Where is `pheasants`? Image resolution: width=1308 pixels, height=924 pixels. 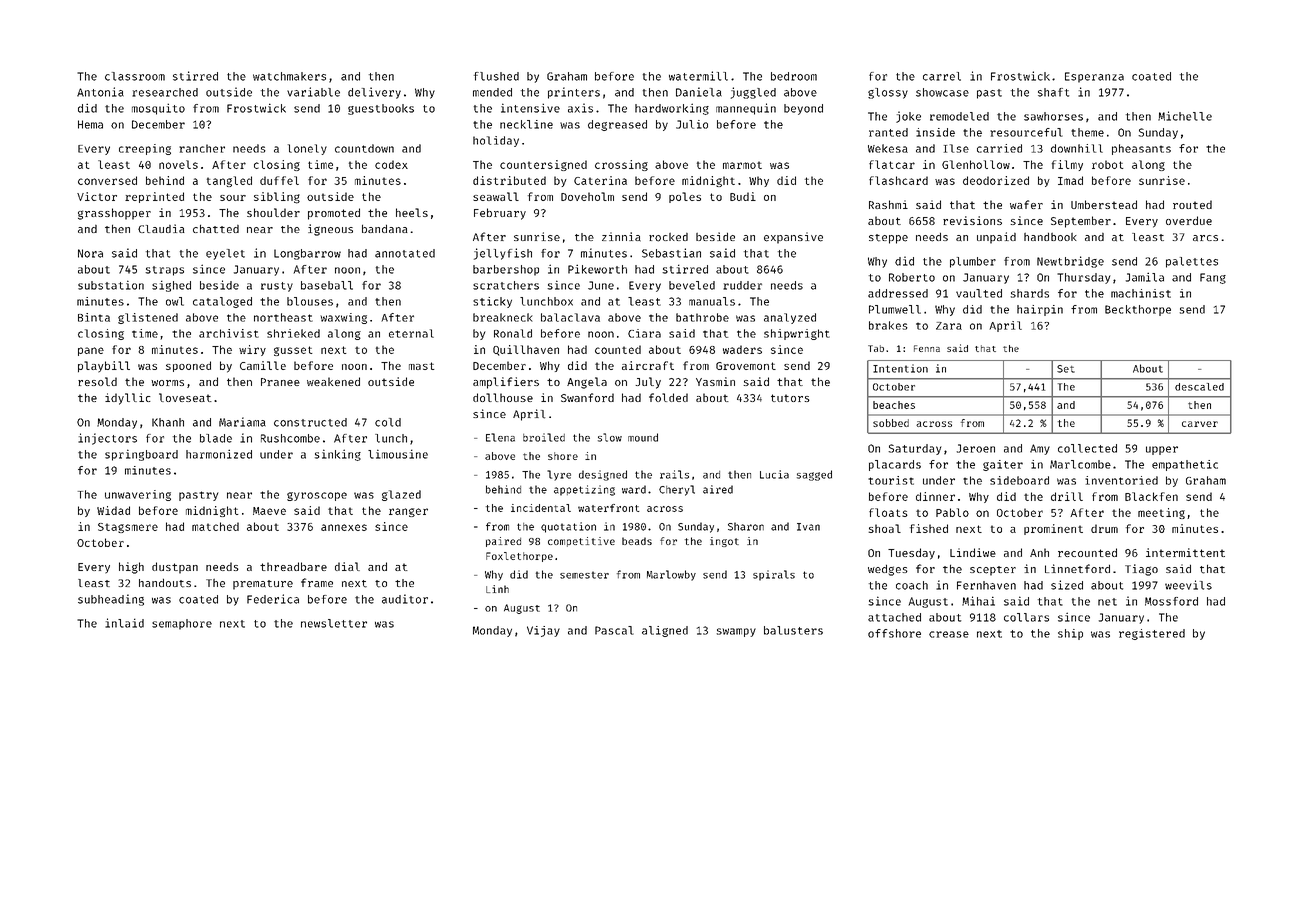
pheasants is located at coordinates (1141, 149).
